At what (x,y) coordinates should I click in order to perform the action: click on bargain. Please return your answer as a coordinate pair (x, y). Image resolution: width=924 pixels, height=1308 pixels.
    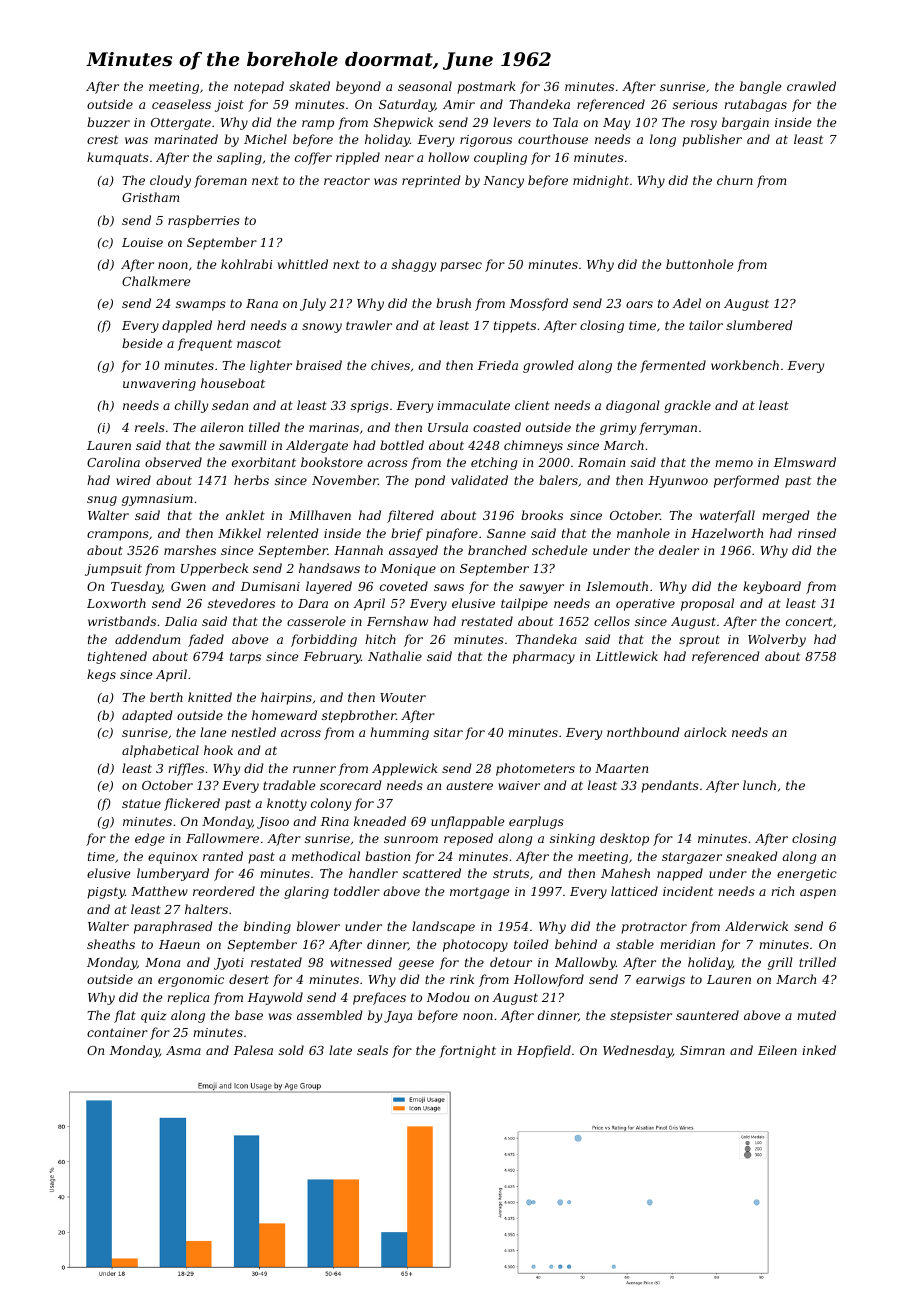
    Looking at the image, I should click on (745, 123).
